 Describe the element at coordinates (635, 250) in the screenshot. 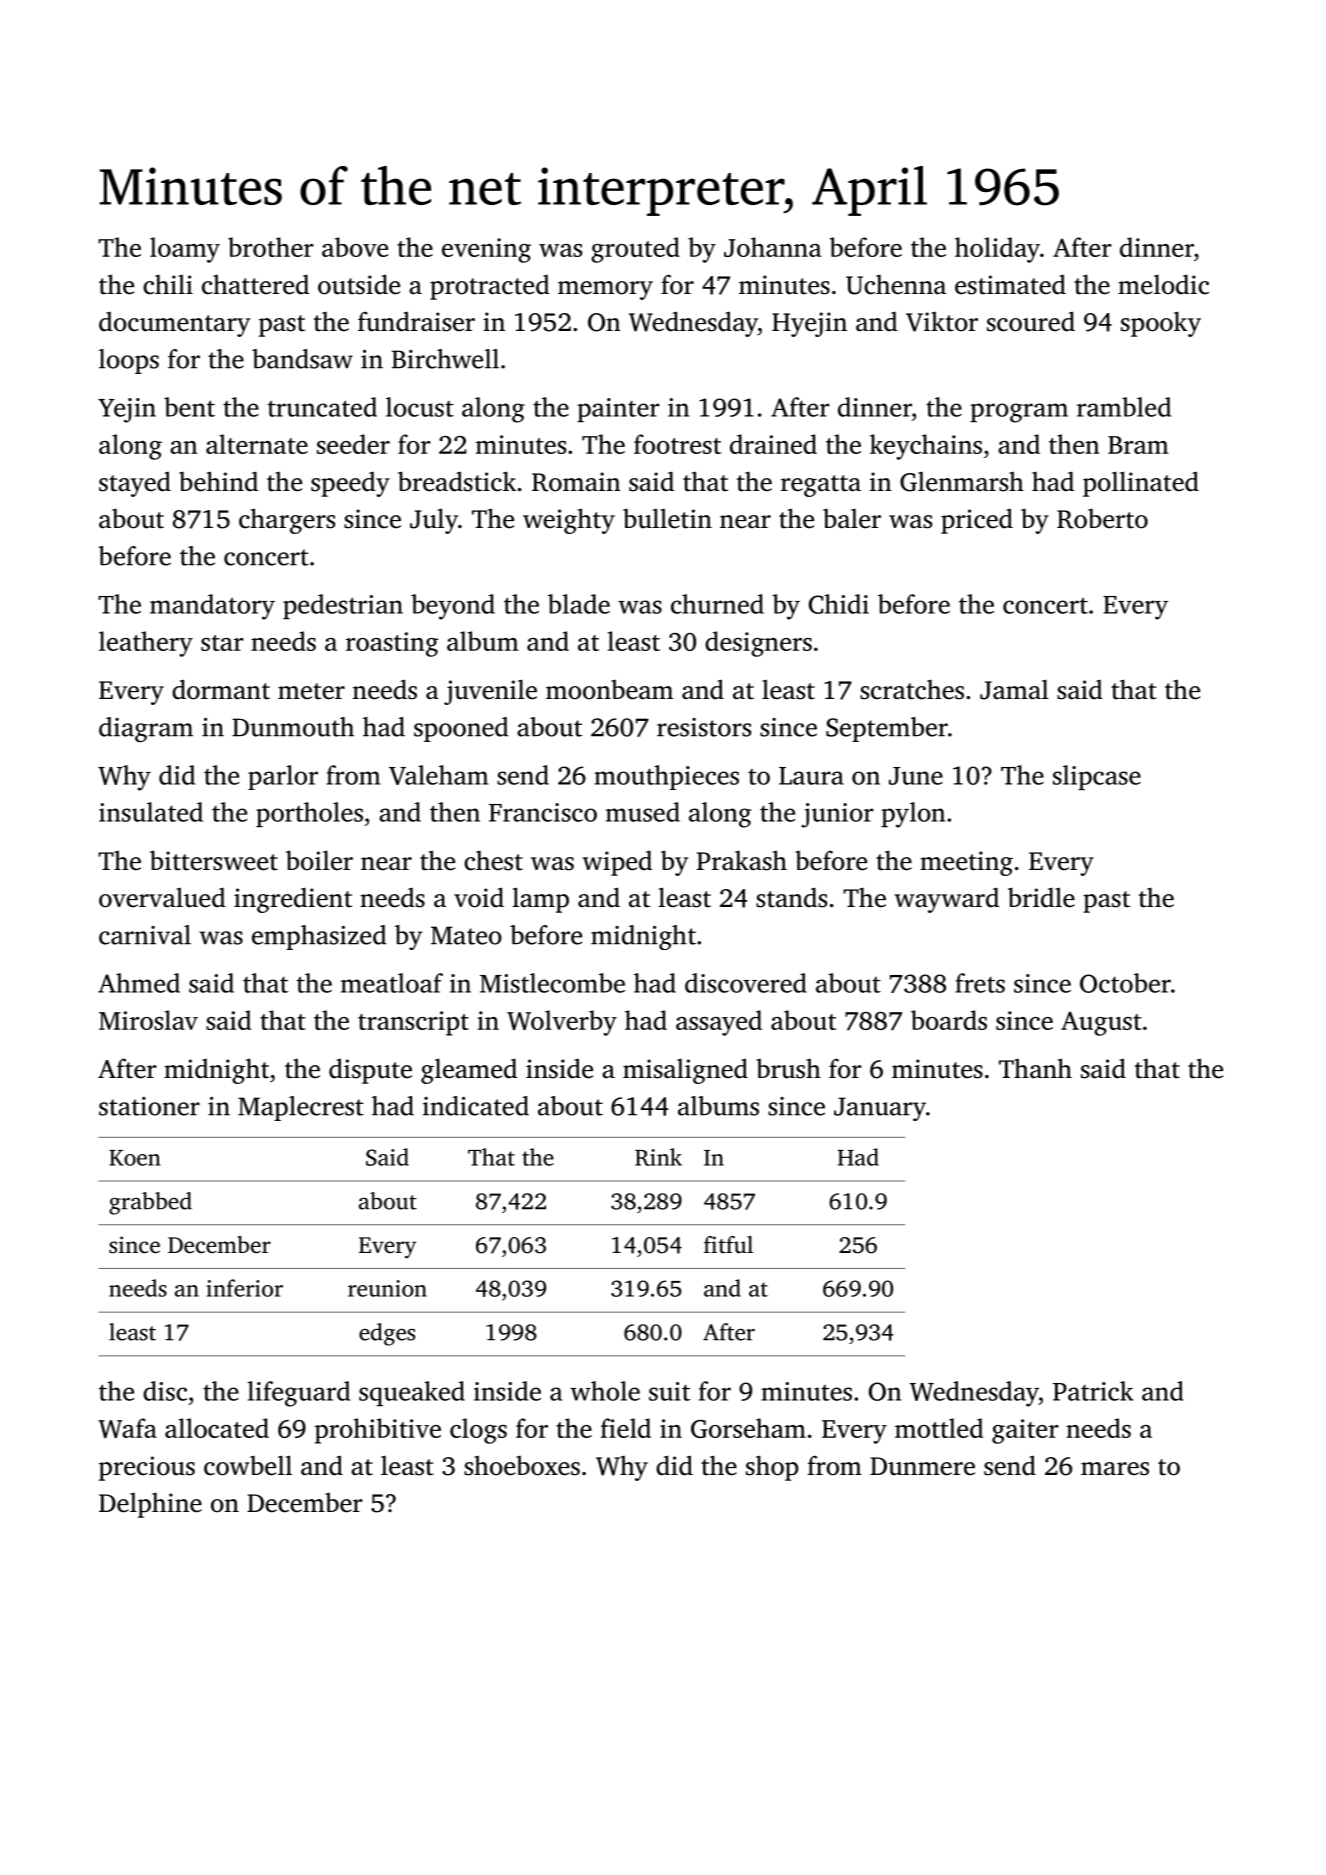

I see `grouted` at that location.
